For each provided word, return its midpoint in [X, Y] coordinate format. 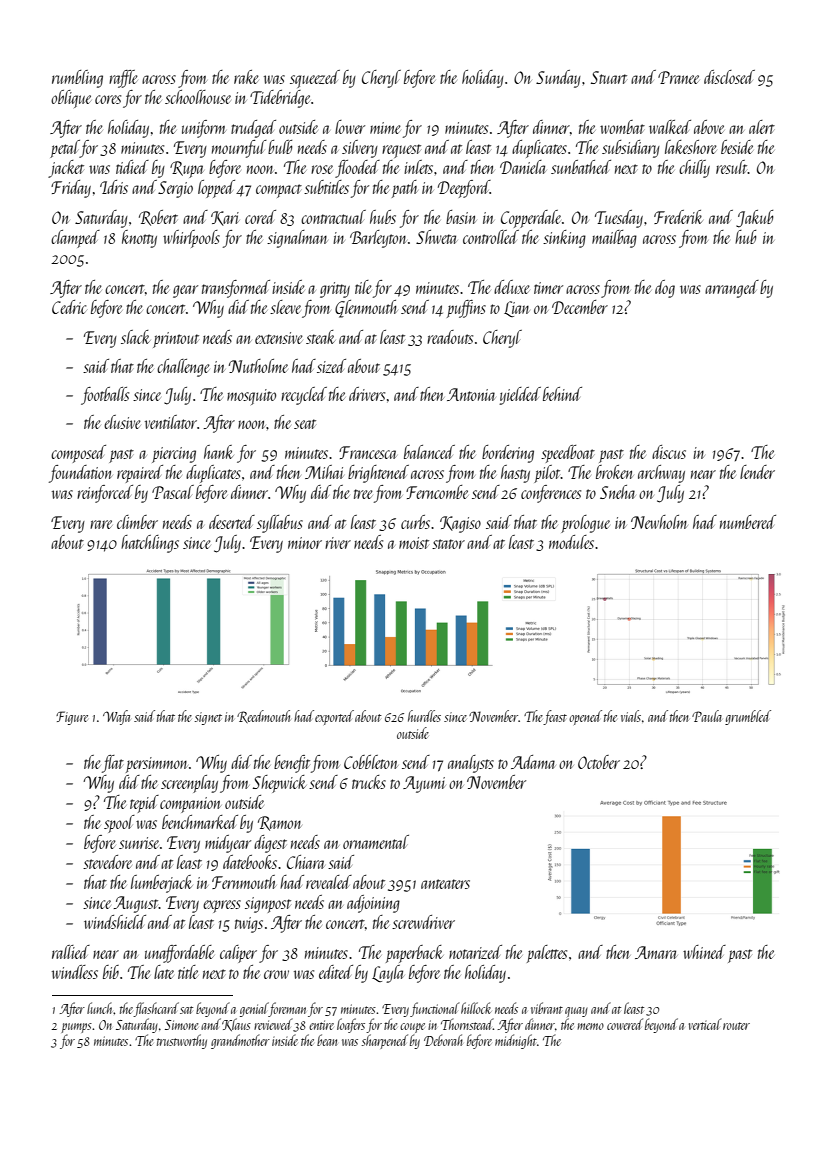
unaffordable [179, 954]
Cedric [69, 307]
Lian [516, 309]
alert [762, 127]
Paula [707, 716]
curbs [415, 522]
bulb [280, 147]
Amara [656, 952]
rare [101, 524]
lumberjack [162, 884]
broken [615, 472]
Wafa [116, 717]
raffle [123, 79]
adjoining [373, 904]
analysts [471, 764]
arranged [732, 289]
